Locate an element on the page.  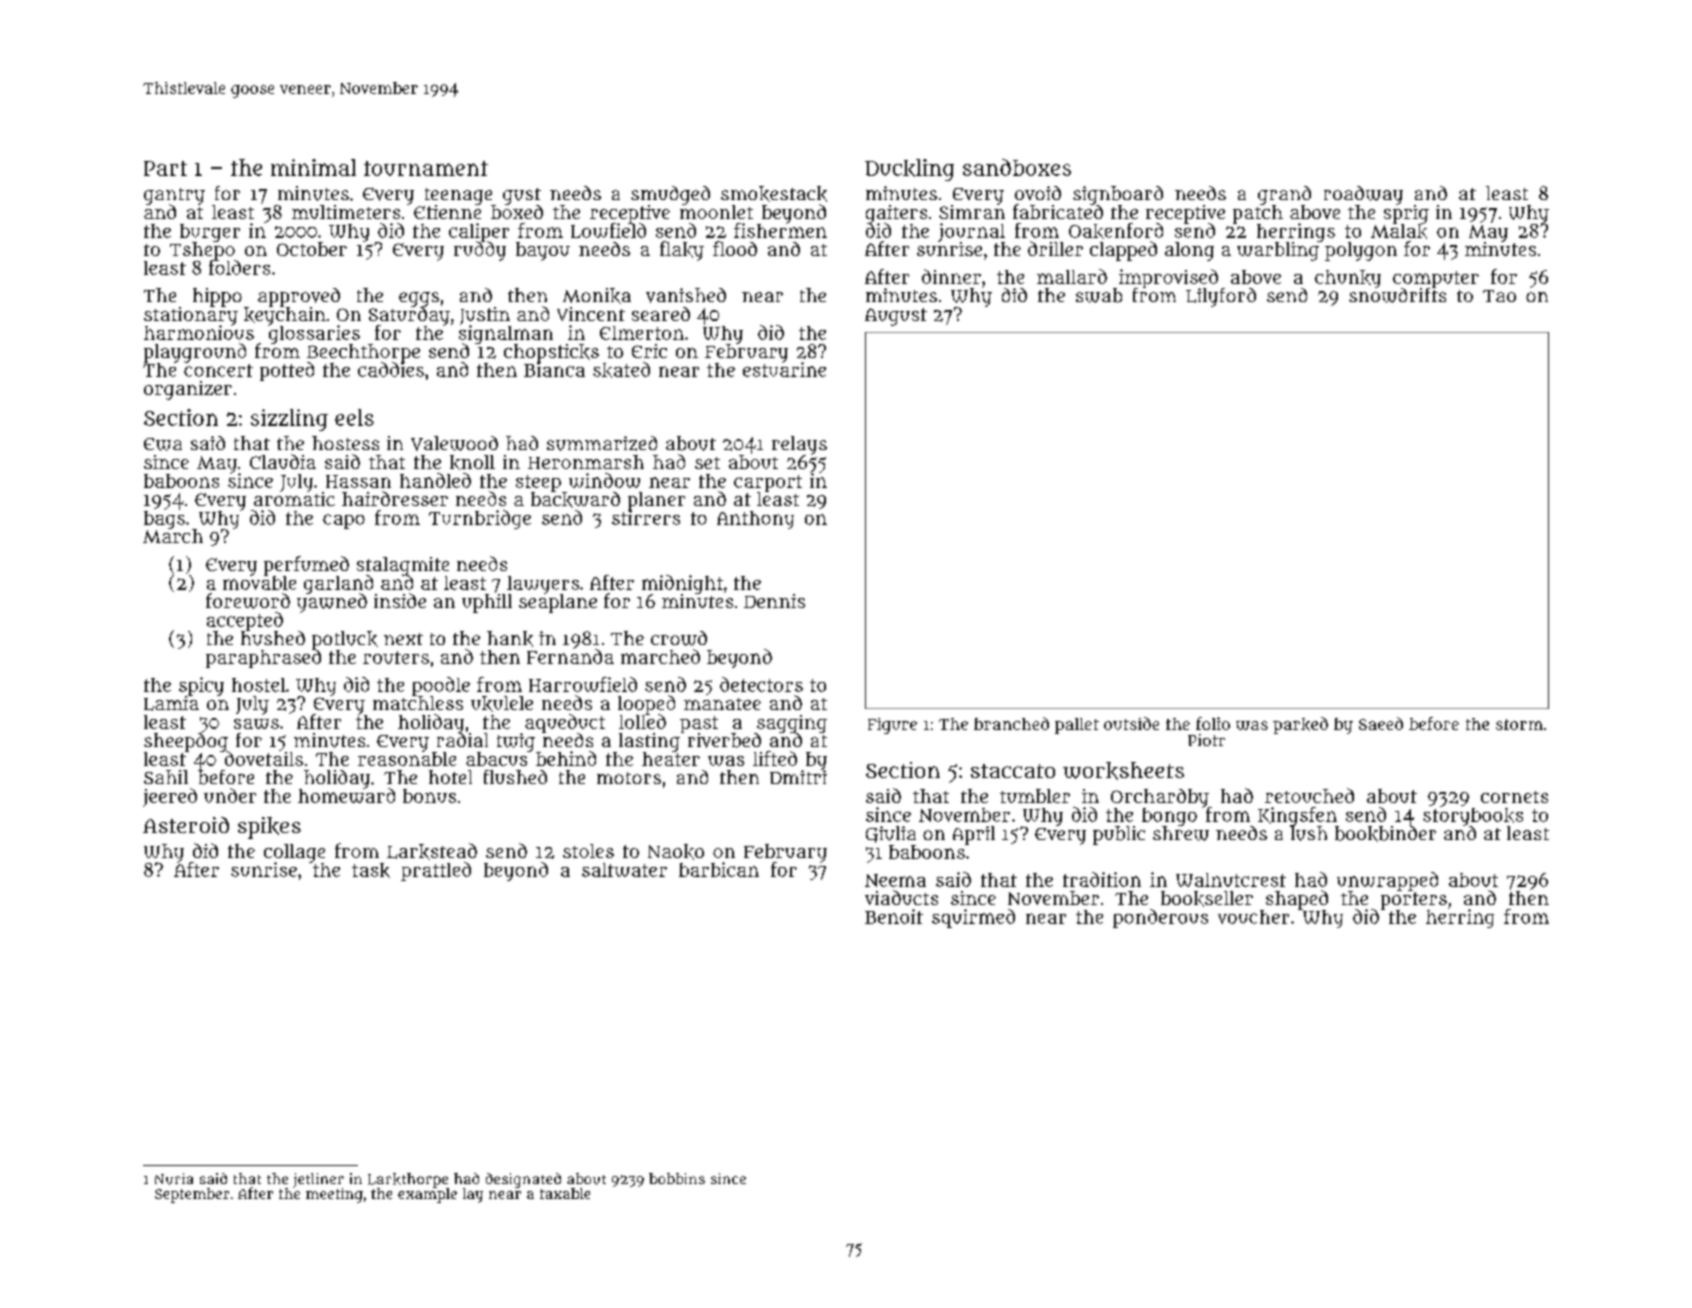
collage is located at coordinates (294, 853).
